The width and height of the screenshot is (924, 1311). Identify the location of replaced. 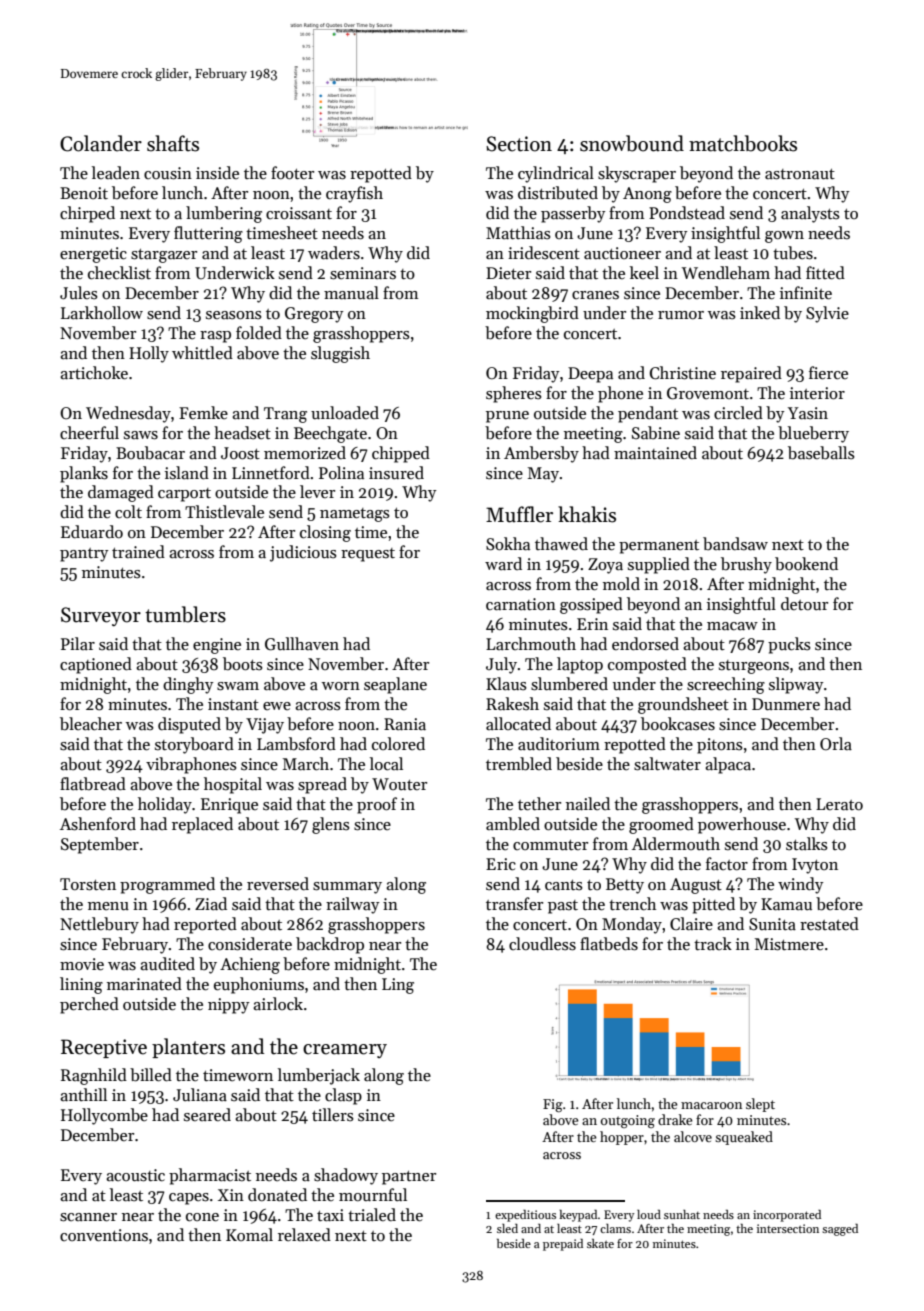
(202, 825).
